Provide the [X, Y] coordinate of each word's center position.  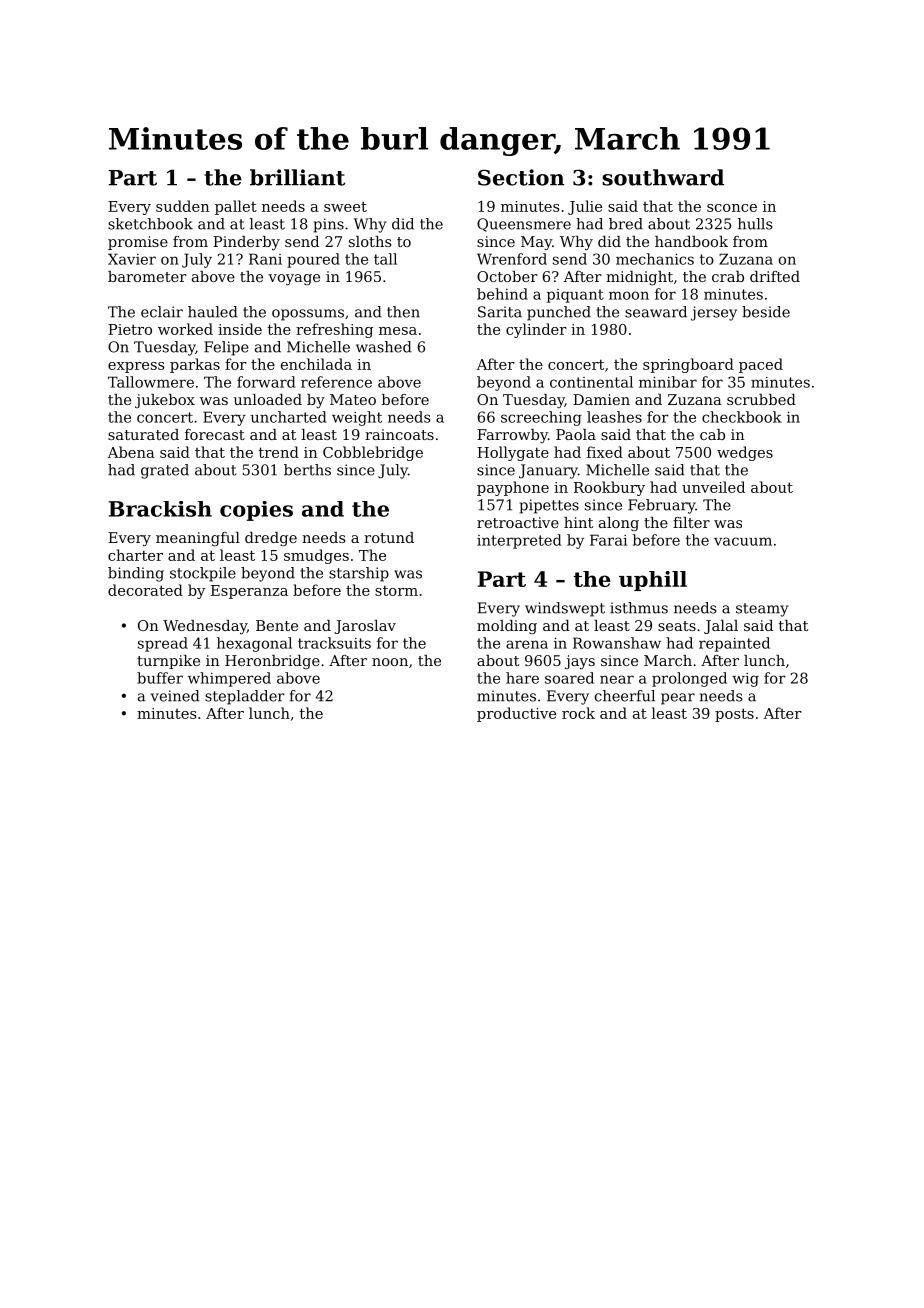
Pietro [130, 329]
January [548, 471]
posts [734, 715]
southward [663, 177]
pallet [236, 207]
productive [516, 714]
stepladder [245, 697]
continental [591, 382]
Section [521, 177]
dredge [271, 539]
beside [766, 312]
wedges [745, 453]
